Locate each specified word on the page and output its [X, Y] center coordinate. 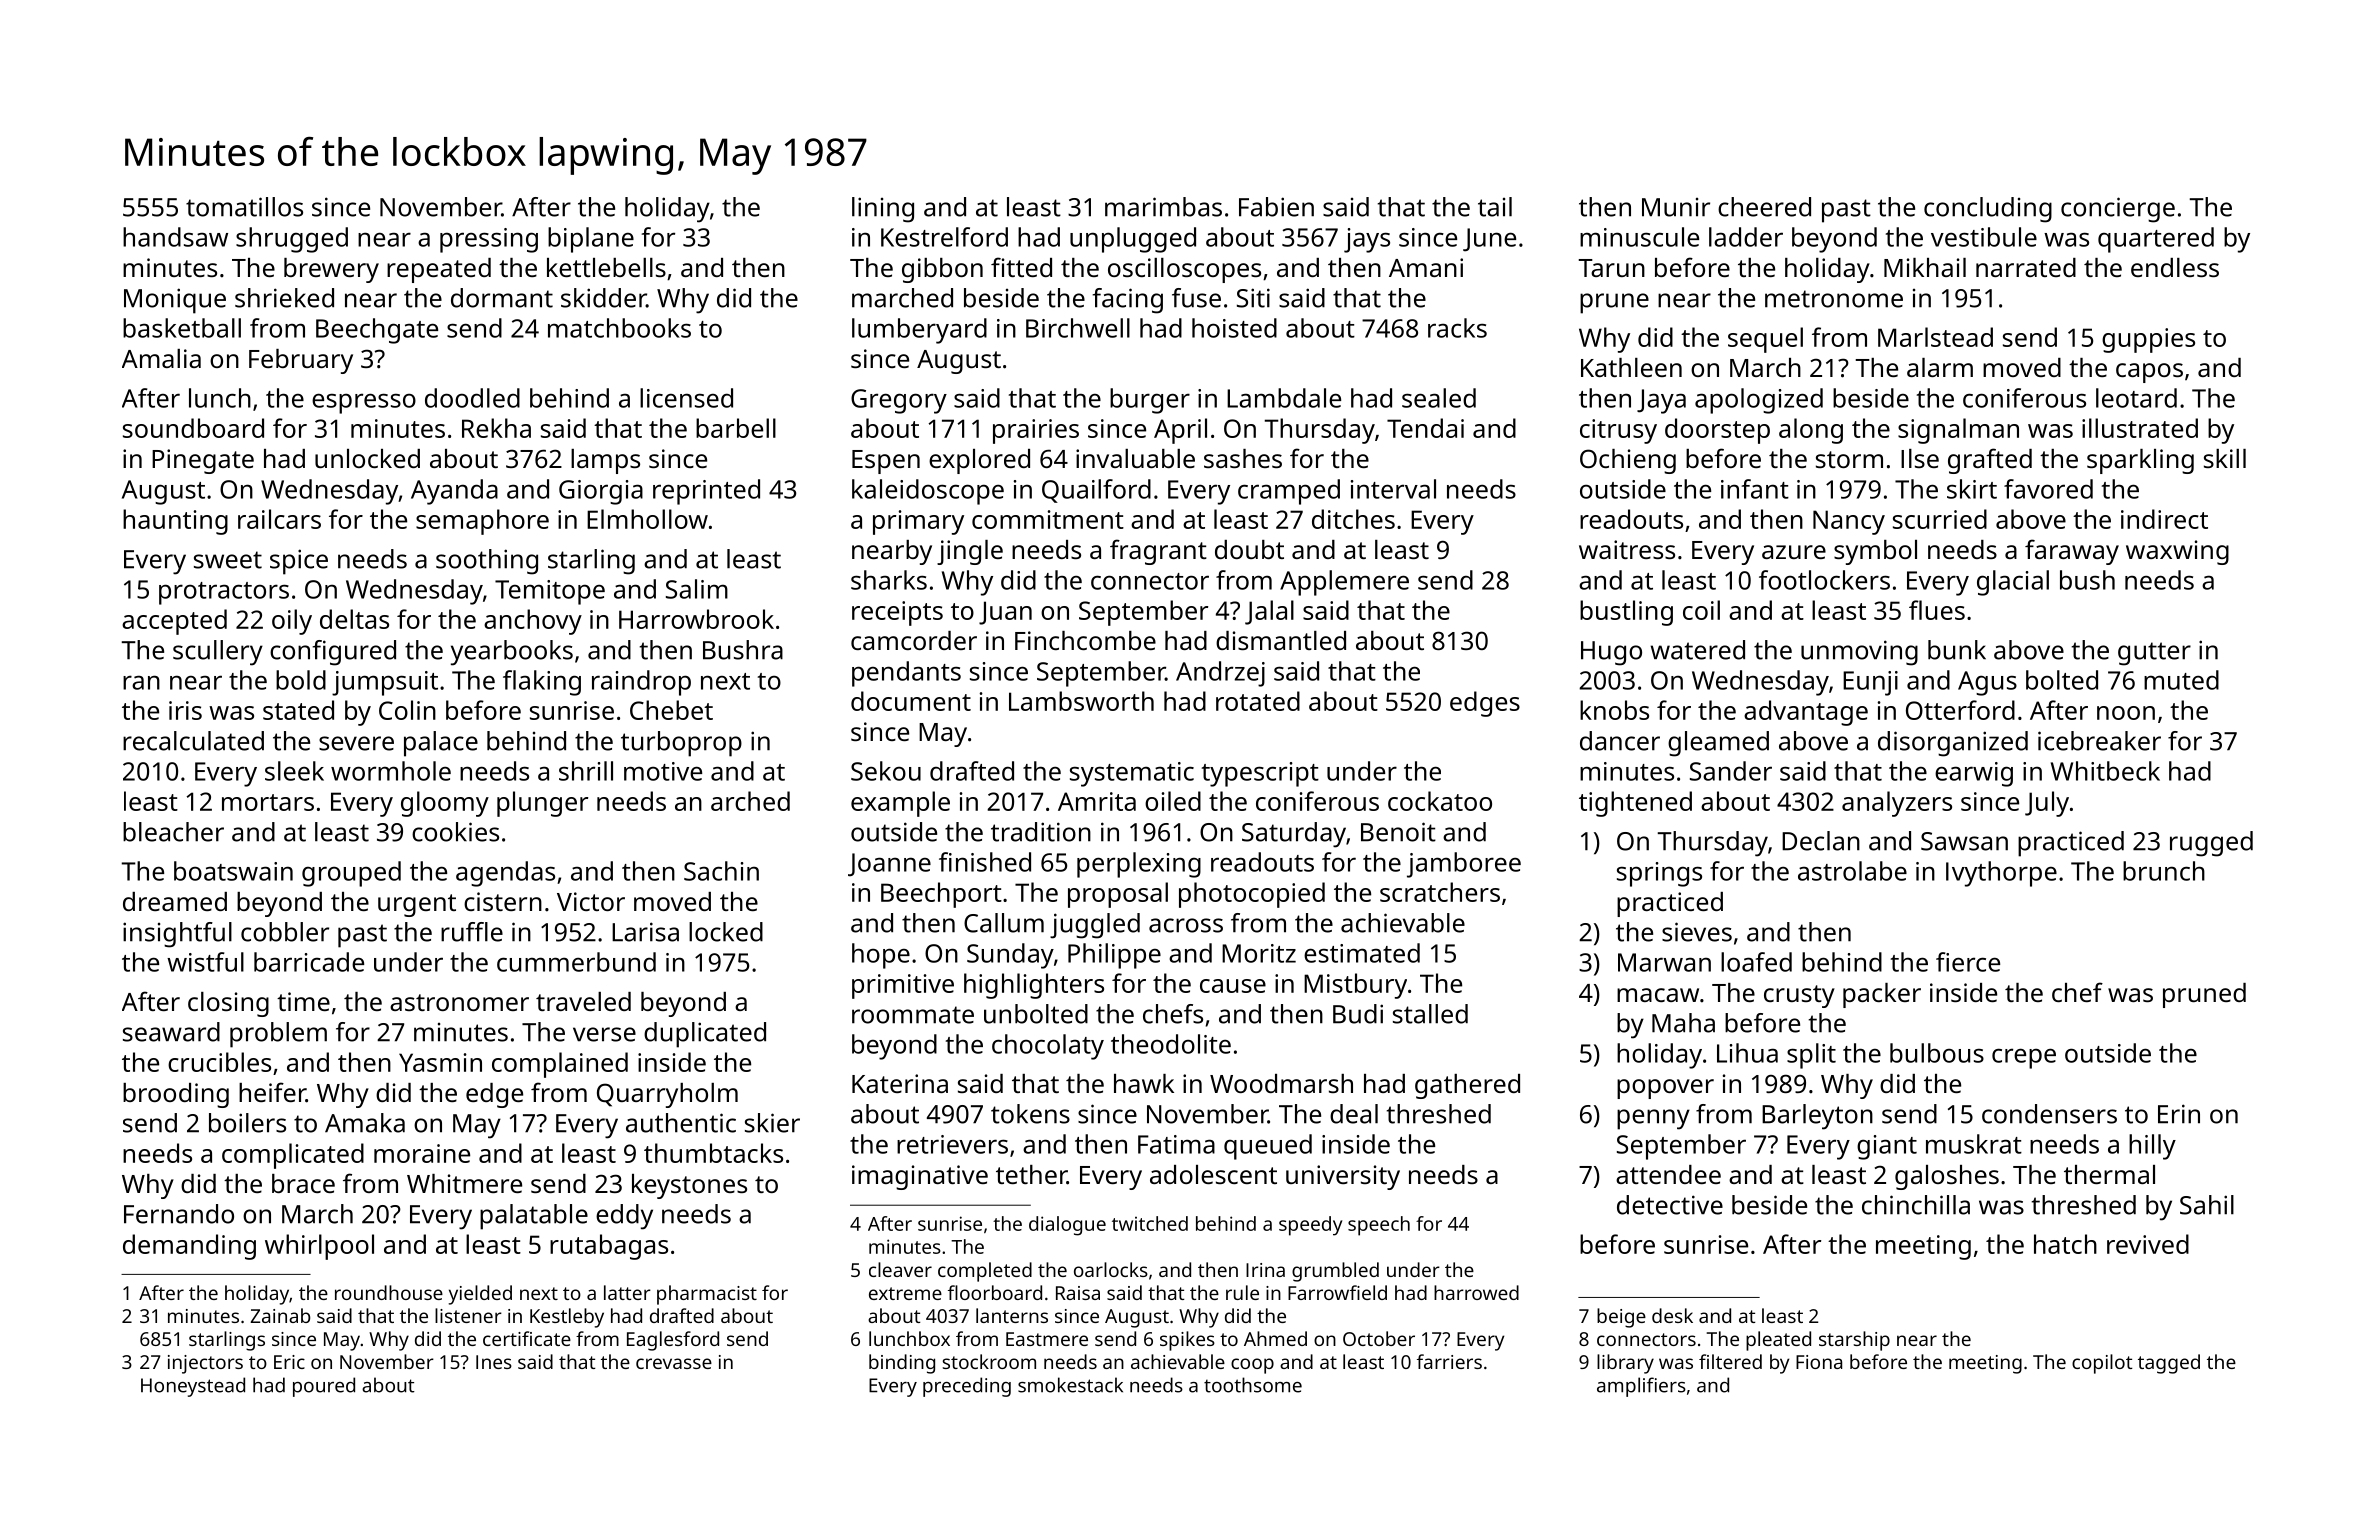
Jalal [1269, 612]
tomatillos [244, 207]
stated [298, 710]
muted [2181, 680]
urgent [417, 905]
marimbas [1163, 207]
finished [985, 862]
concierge [2118, 210]
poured [324, 1387]
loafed [1756, 962]
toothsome [1253, 1385]
